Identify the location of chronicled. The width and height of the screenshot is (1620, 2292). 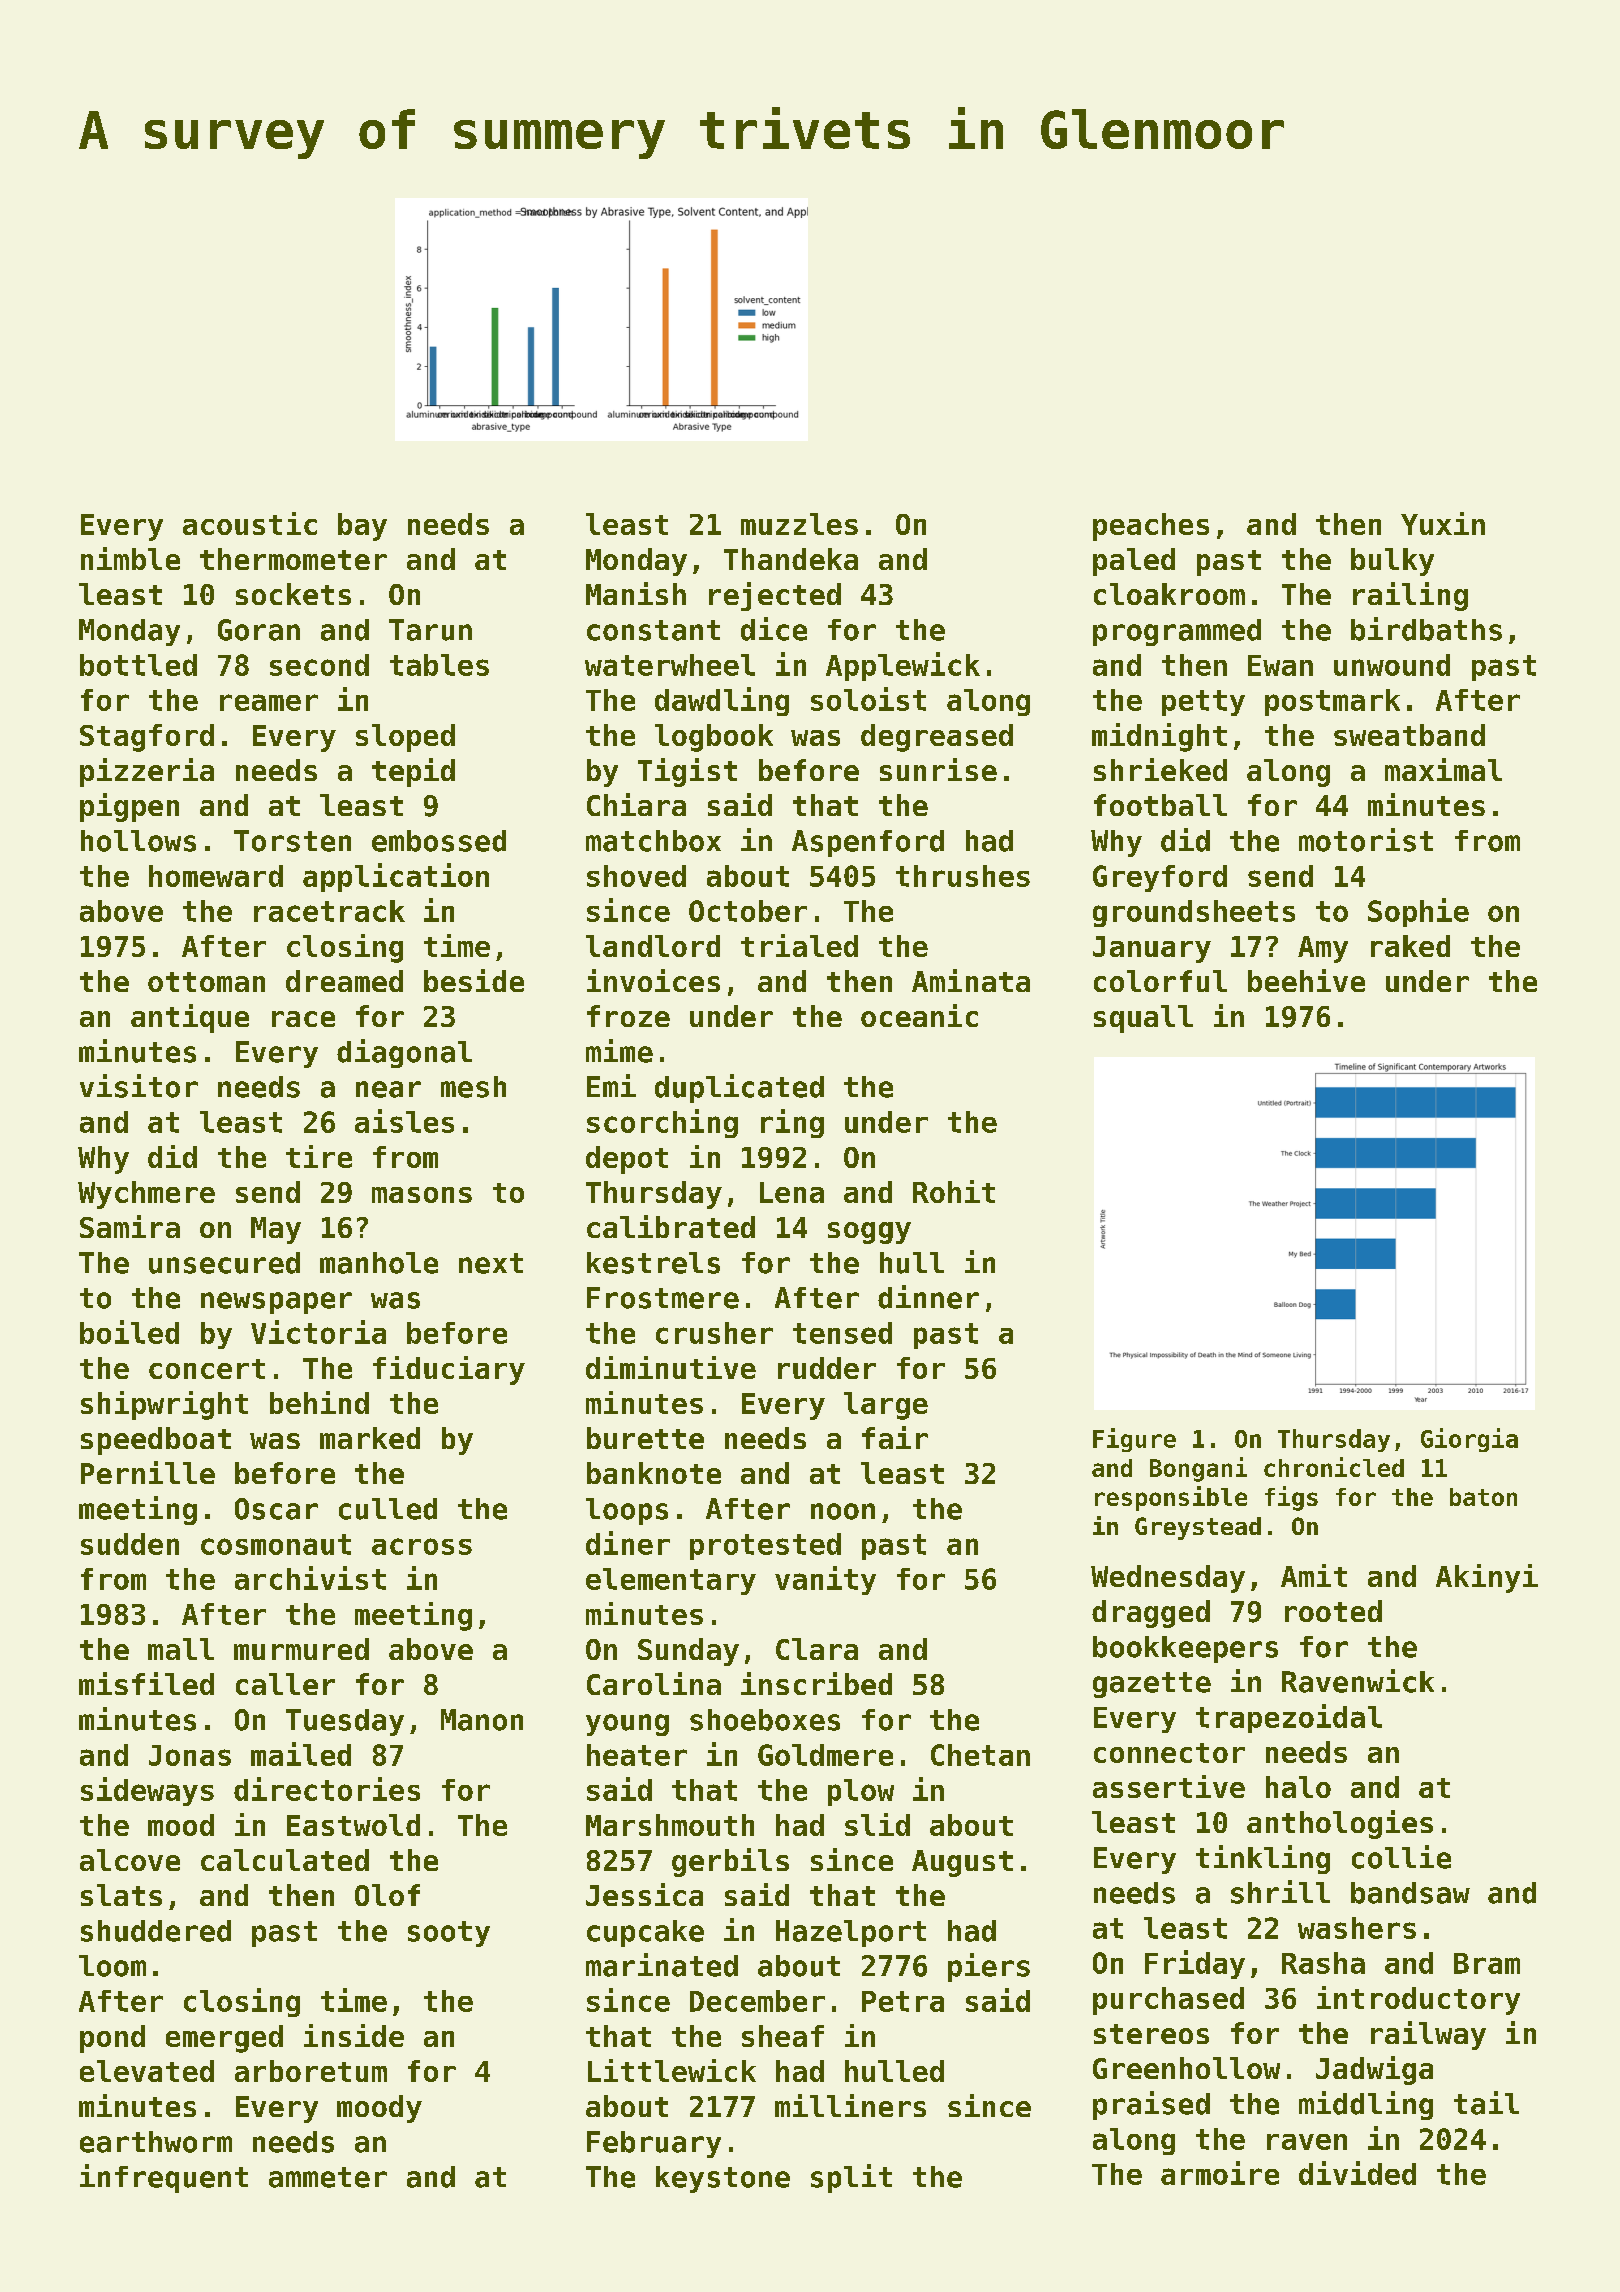
(1334, 1467).
